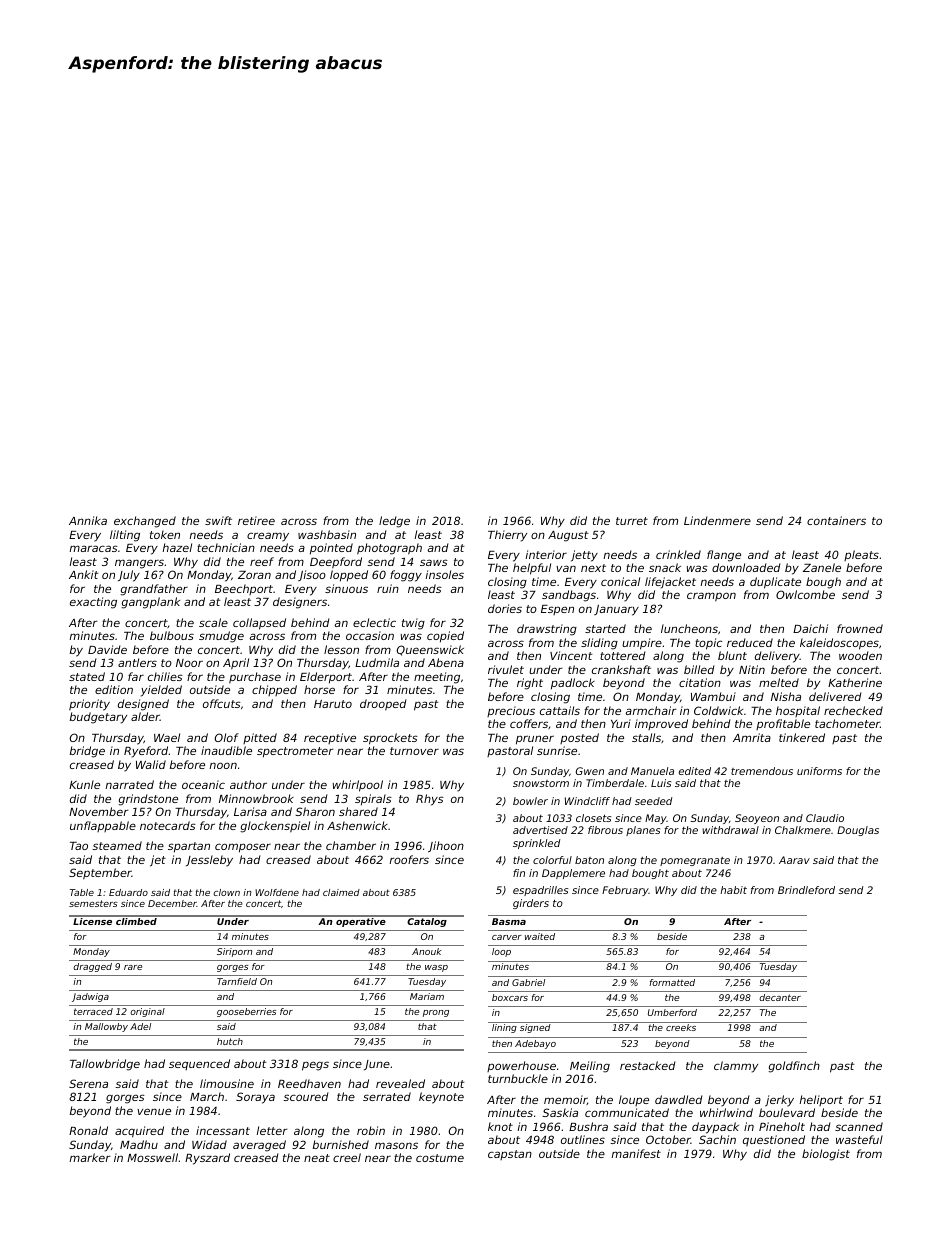 The image size is (952, 1233). What do you see at coordinates (836, 520) in the image?
I see `containers` at bounding box center [836, 520].
